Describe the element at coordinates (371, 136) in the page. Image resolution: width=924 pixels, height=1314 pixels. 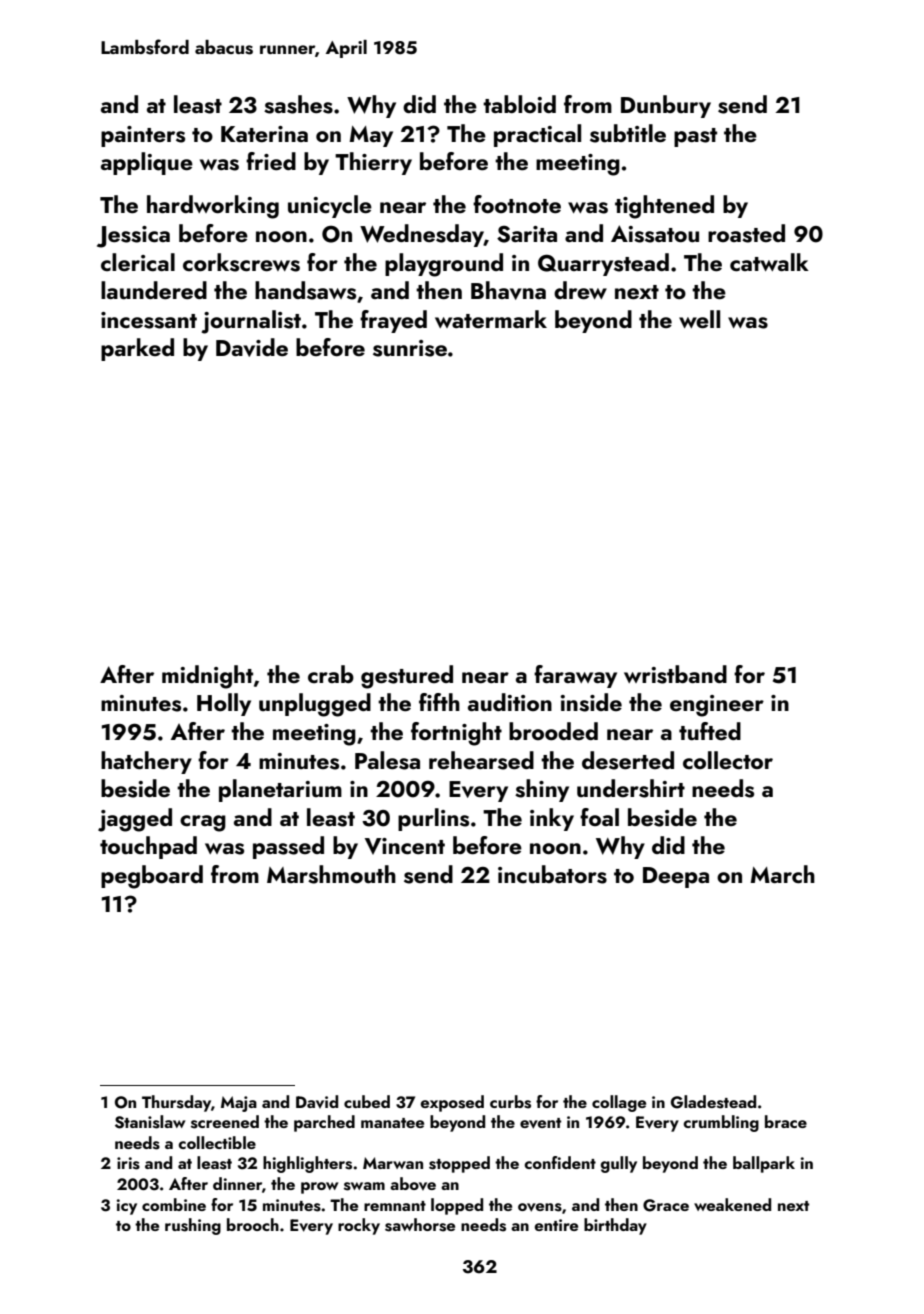
I see `May` at that location.
